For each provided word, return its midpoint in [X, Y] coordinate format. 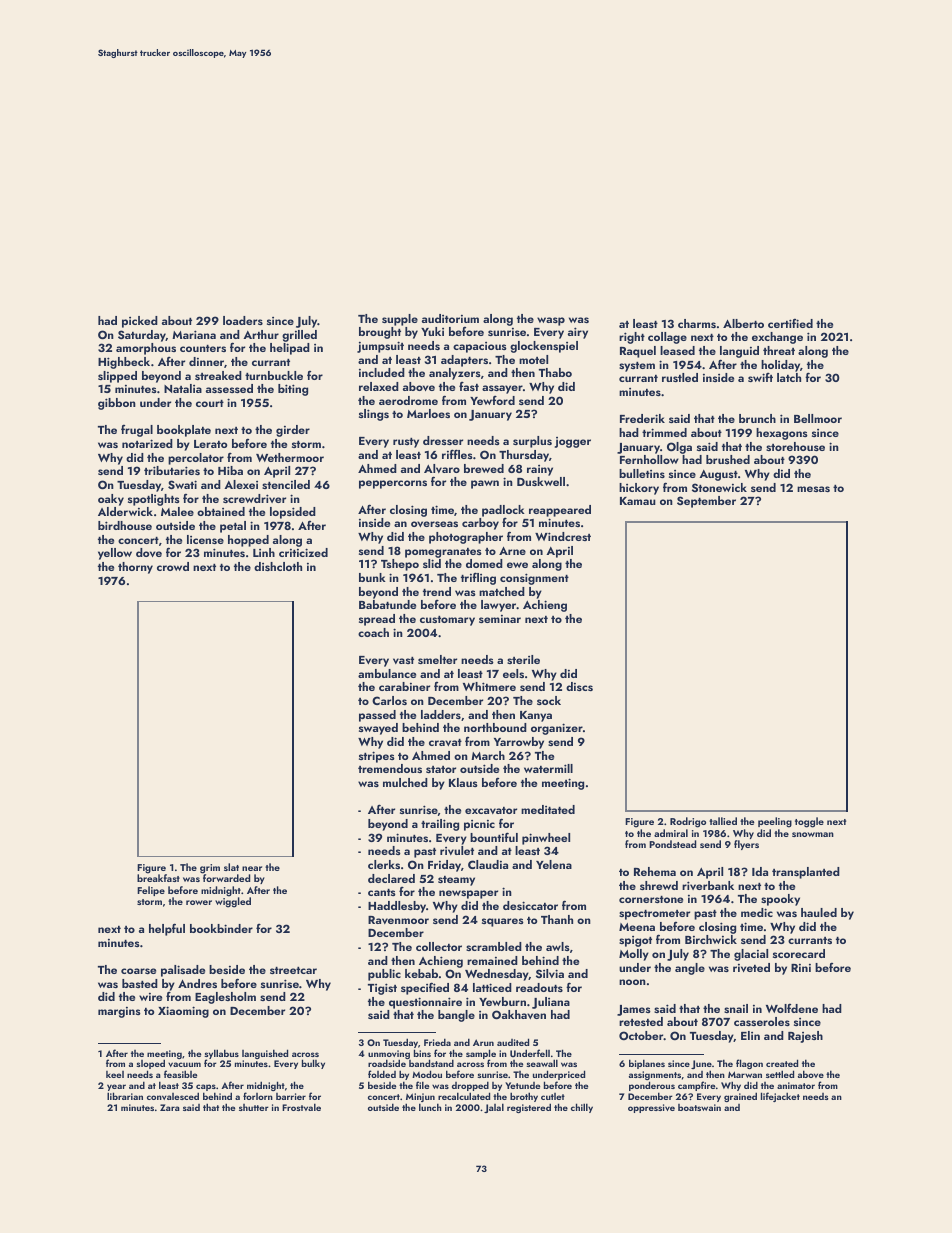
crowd [173, 566]
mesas [813, 489]
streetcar [293, 970]
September [706, 502]
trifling [478, 578]
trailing [440, 825]
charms [697, 323]
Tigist [382, 989]
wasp [551, 321]
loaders [243, 320]
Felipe [151, 891]
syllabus [221, 1054]
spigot [635, 941]
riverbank [708, 885]
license [205, 539]
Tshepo [400, 565]
